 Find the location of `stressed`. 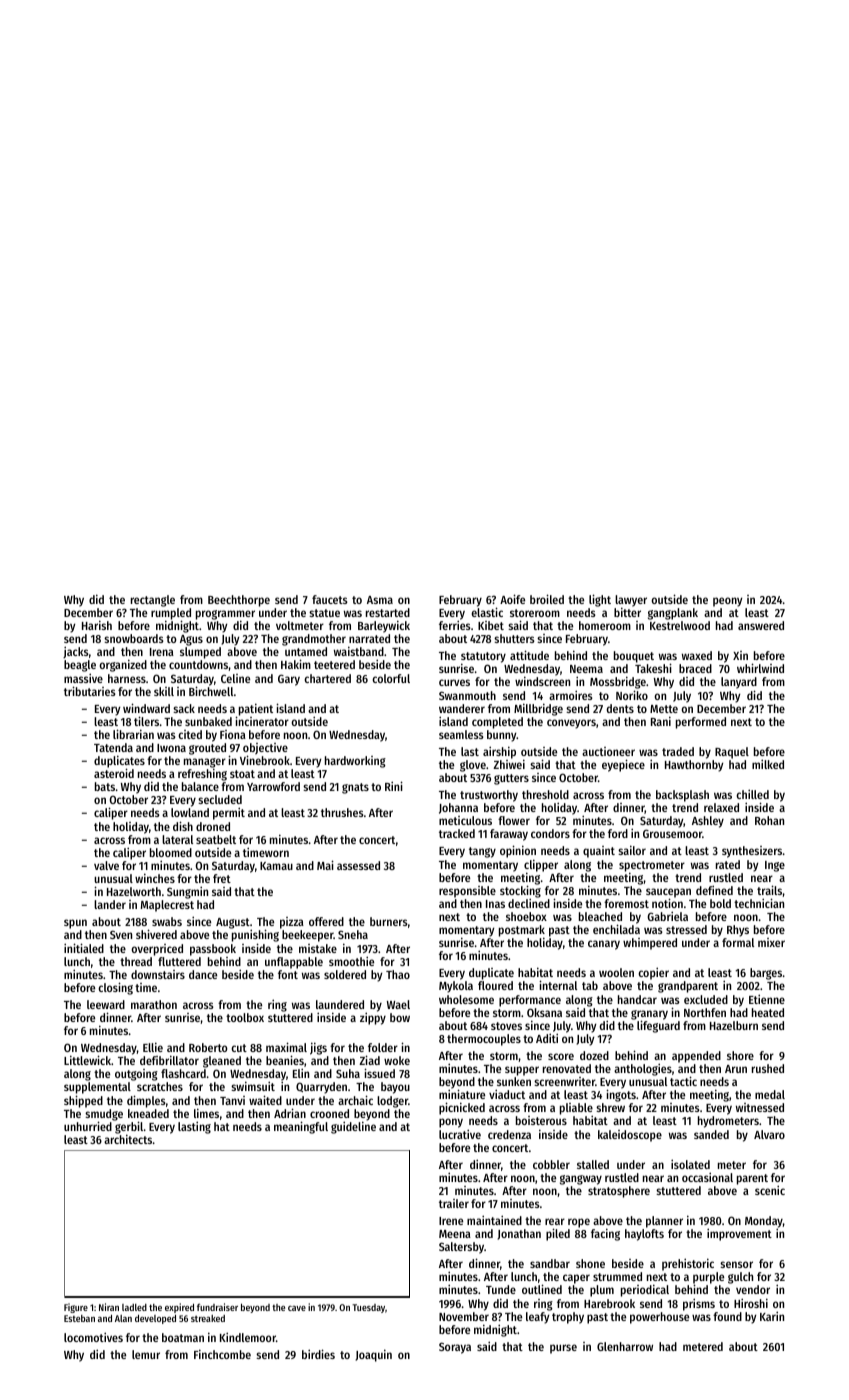

stressed is located at coordinates (686, 929).
